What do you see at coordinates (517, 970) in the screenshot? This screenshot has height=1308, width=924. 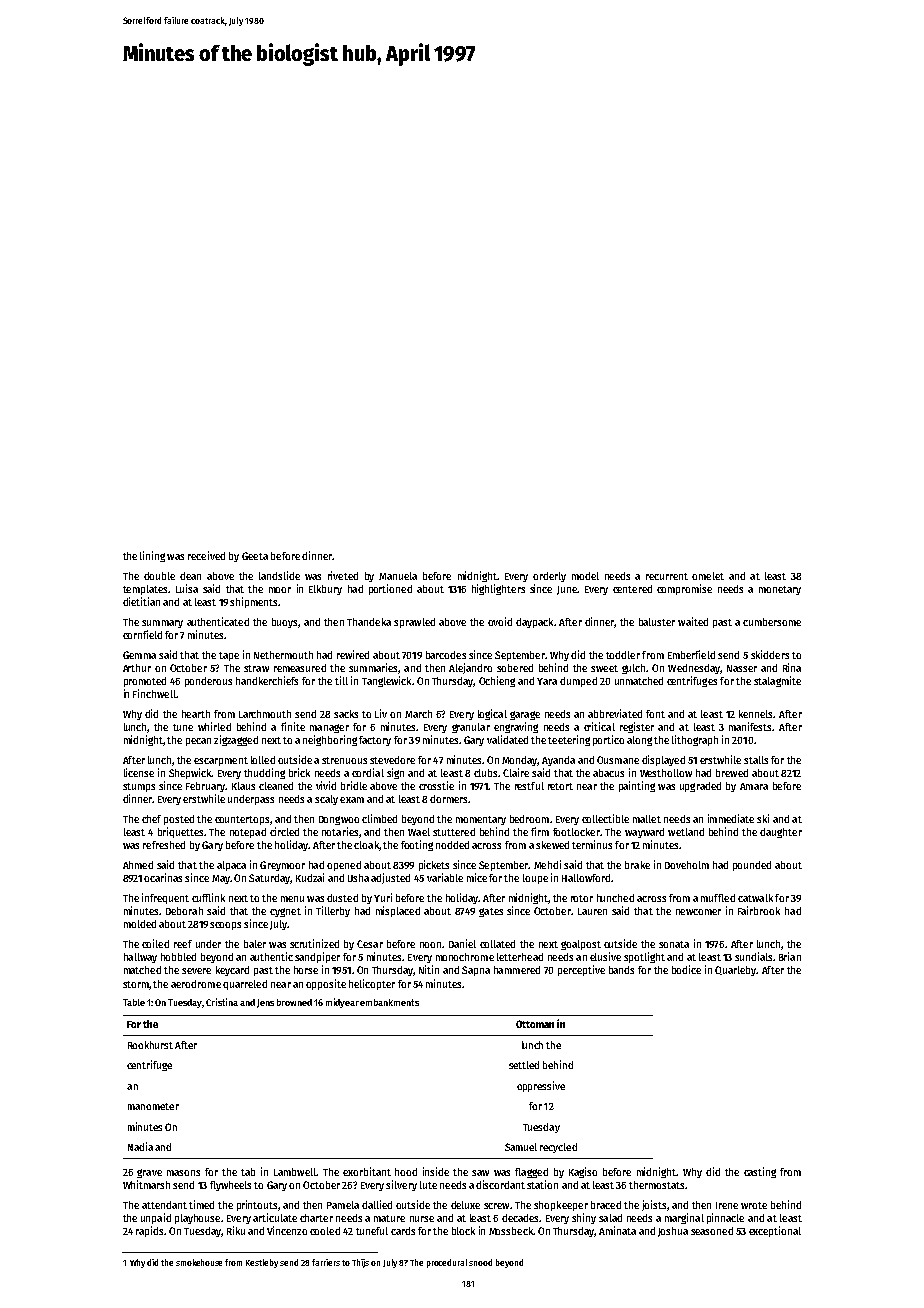 I see `hammered` at bounding box center [517, 970].
